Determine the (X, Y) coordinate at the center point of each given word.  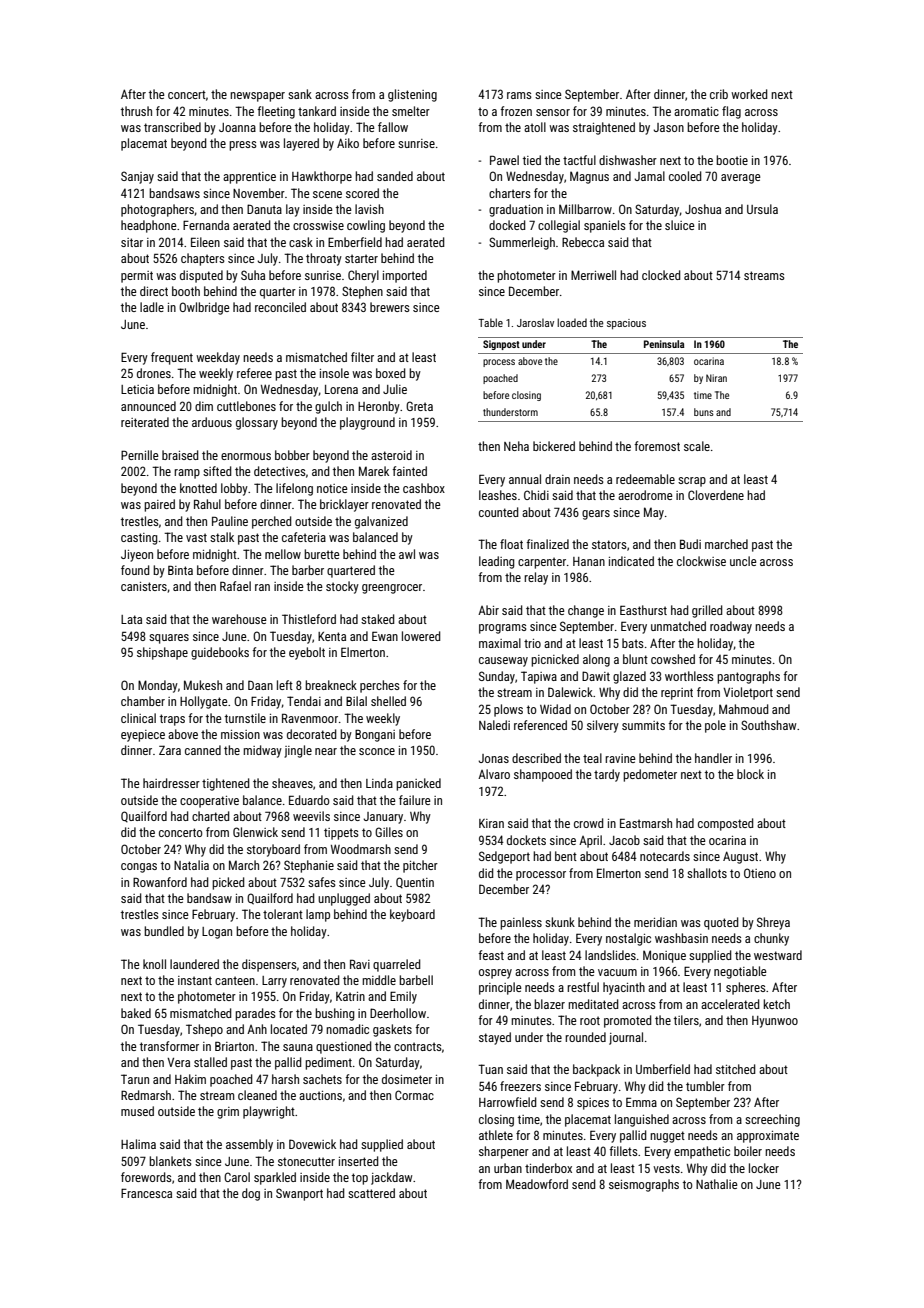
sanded (395, 176)
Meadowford (537, 1184)
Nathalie (717, 1184)
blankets (170, 1161)
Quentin (415, 883)
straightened (604, 128)
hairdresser (171, 783)
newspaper (257, 97)
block (750, 774)
